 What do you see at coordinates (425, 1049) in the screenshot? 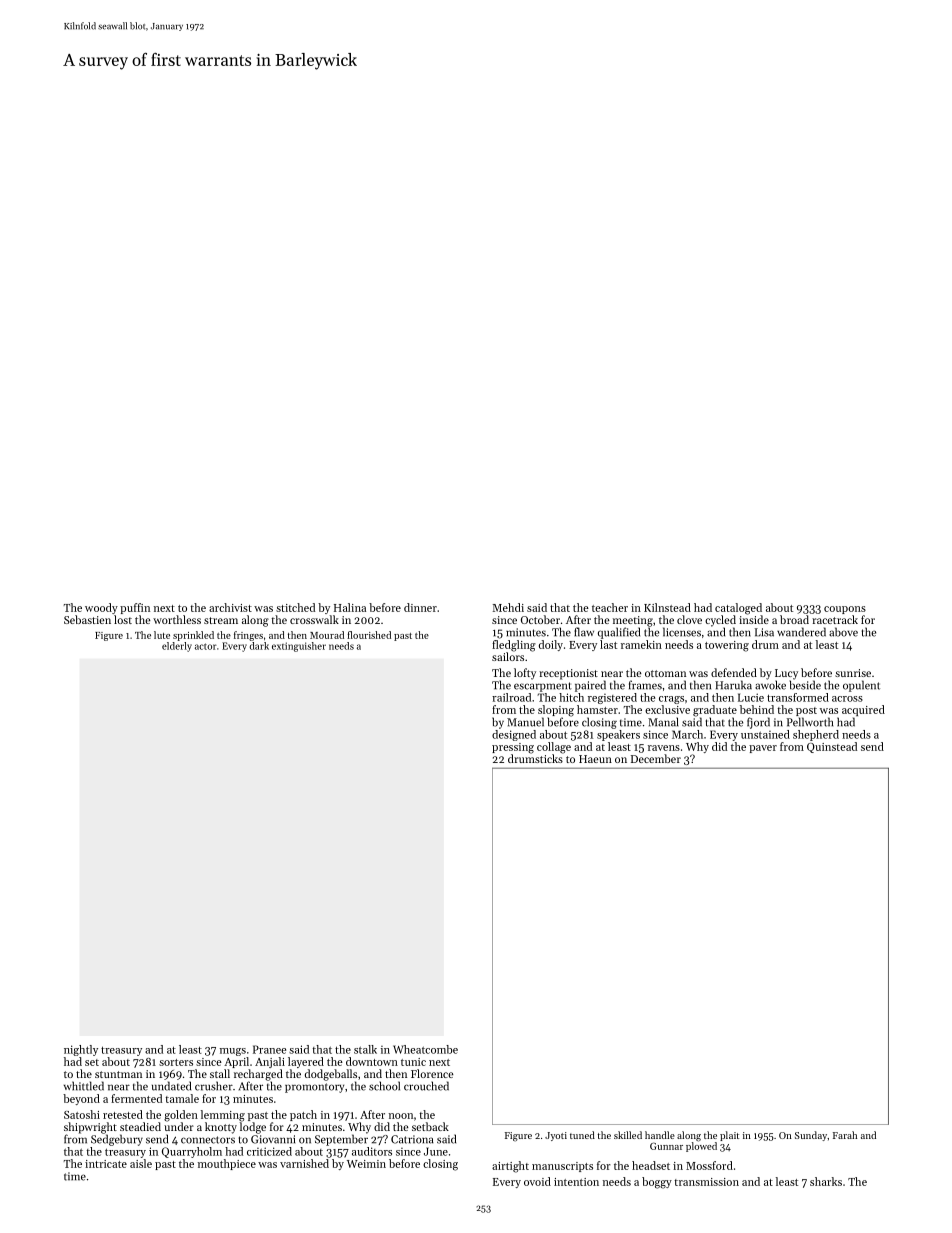
I see `Wheatcombe` at bounding box center [425, 1049].
